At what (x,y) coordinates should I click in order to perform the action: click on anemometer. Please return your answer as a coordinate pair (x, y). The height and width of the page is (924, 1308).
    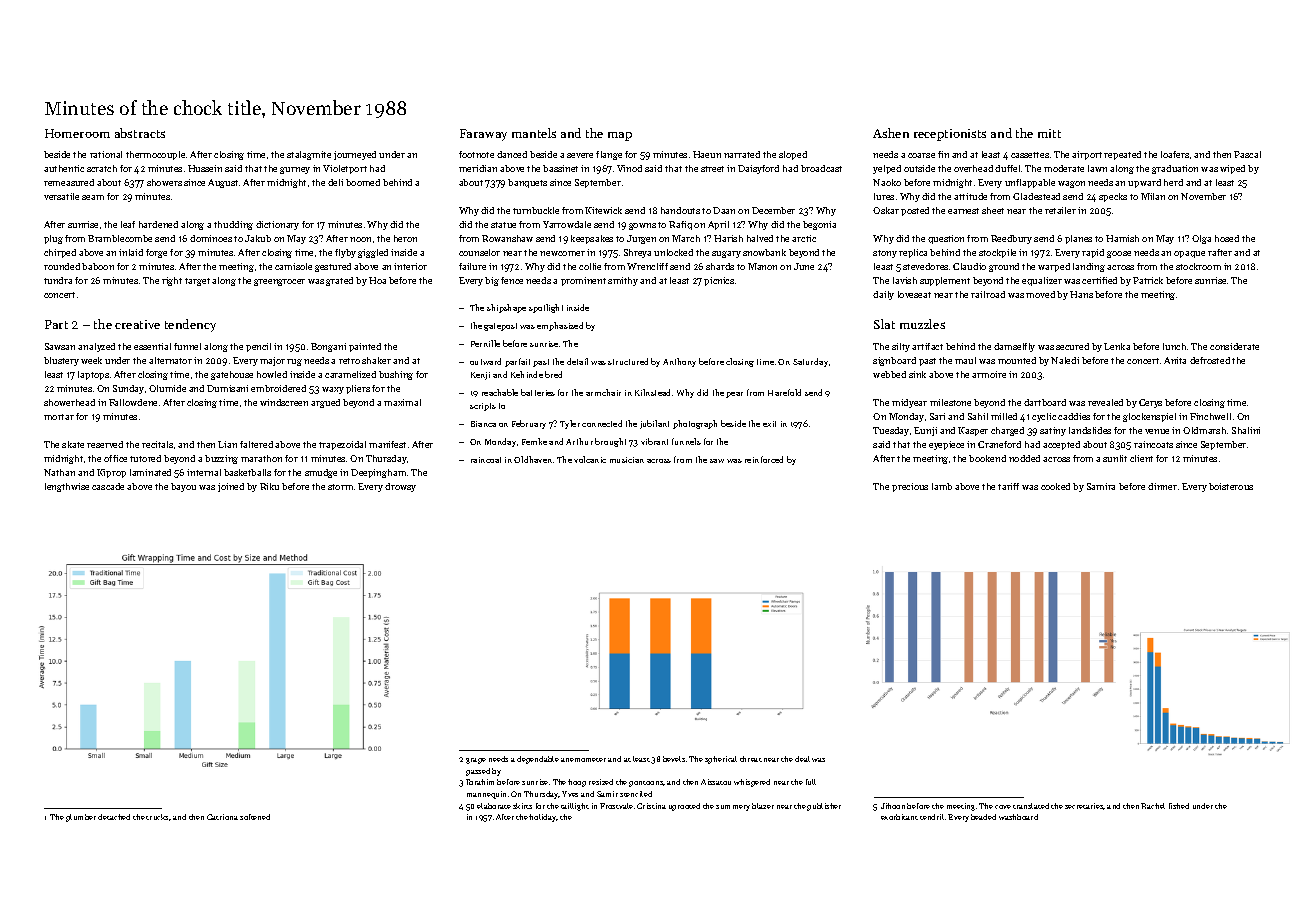
    Looking at the image, I should click on (583, 760).
